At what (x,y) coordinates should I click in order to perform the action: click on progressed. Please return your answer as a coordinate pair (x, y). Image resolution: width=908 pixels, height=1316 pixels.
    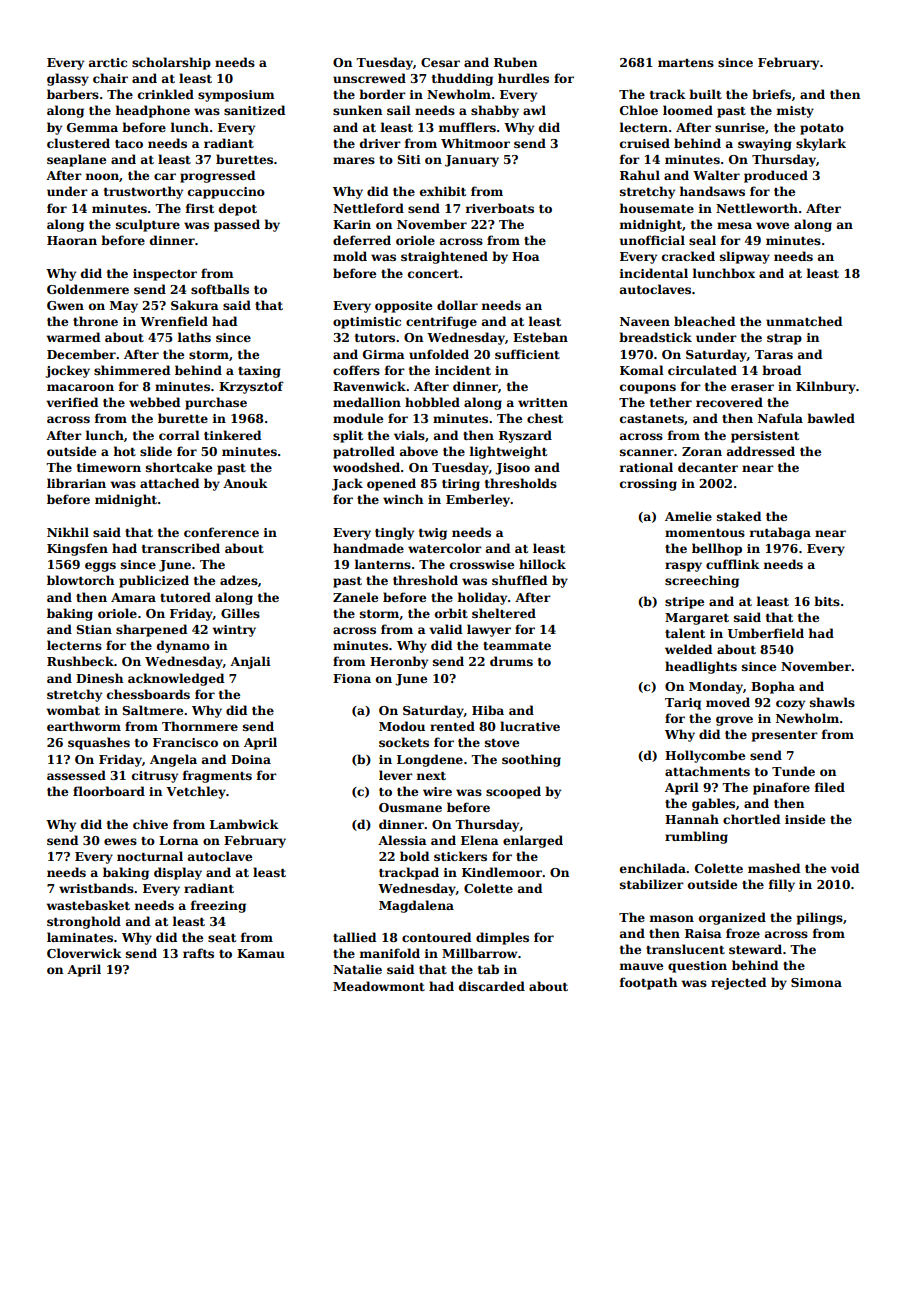
    Looking at the image, I should click on (217, 176).
